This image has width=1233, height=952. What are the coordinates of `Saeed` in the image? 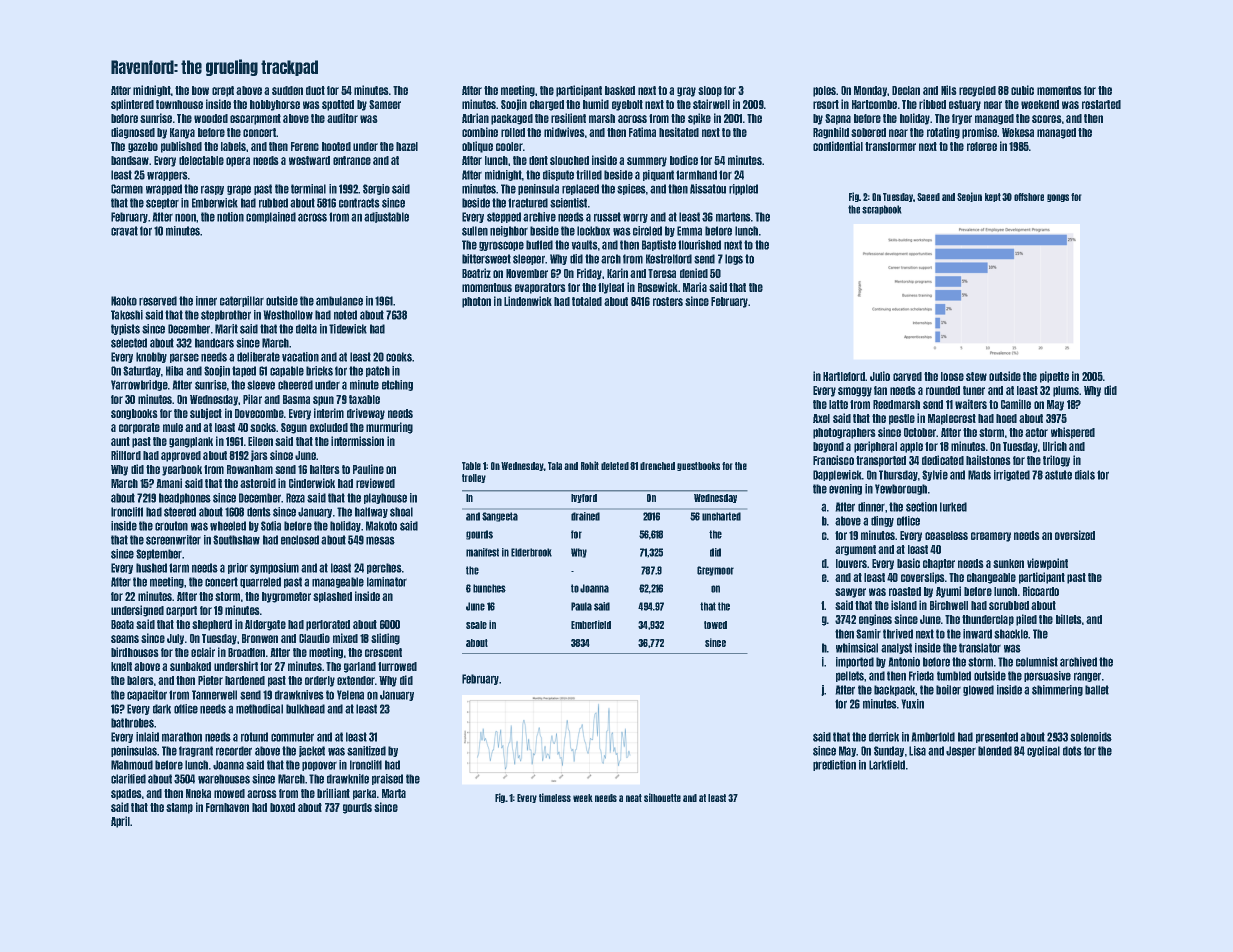 It's located at (928, 197).
